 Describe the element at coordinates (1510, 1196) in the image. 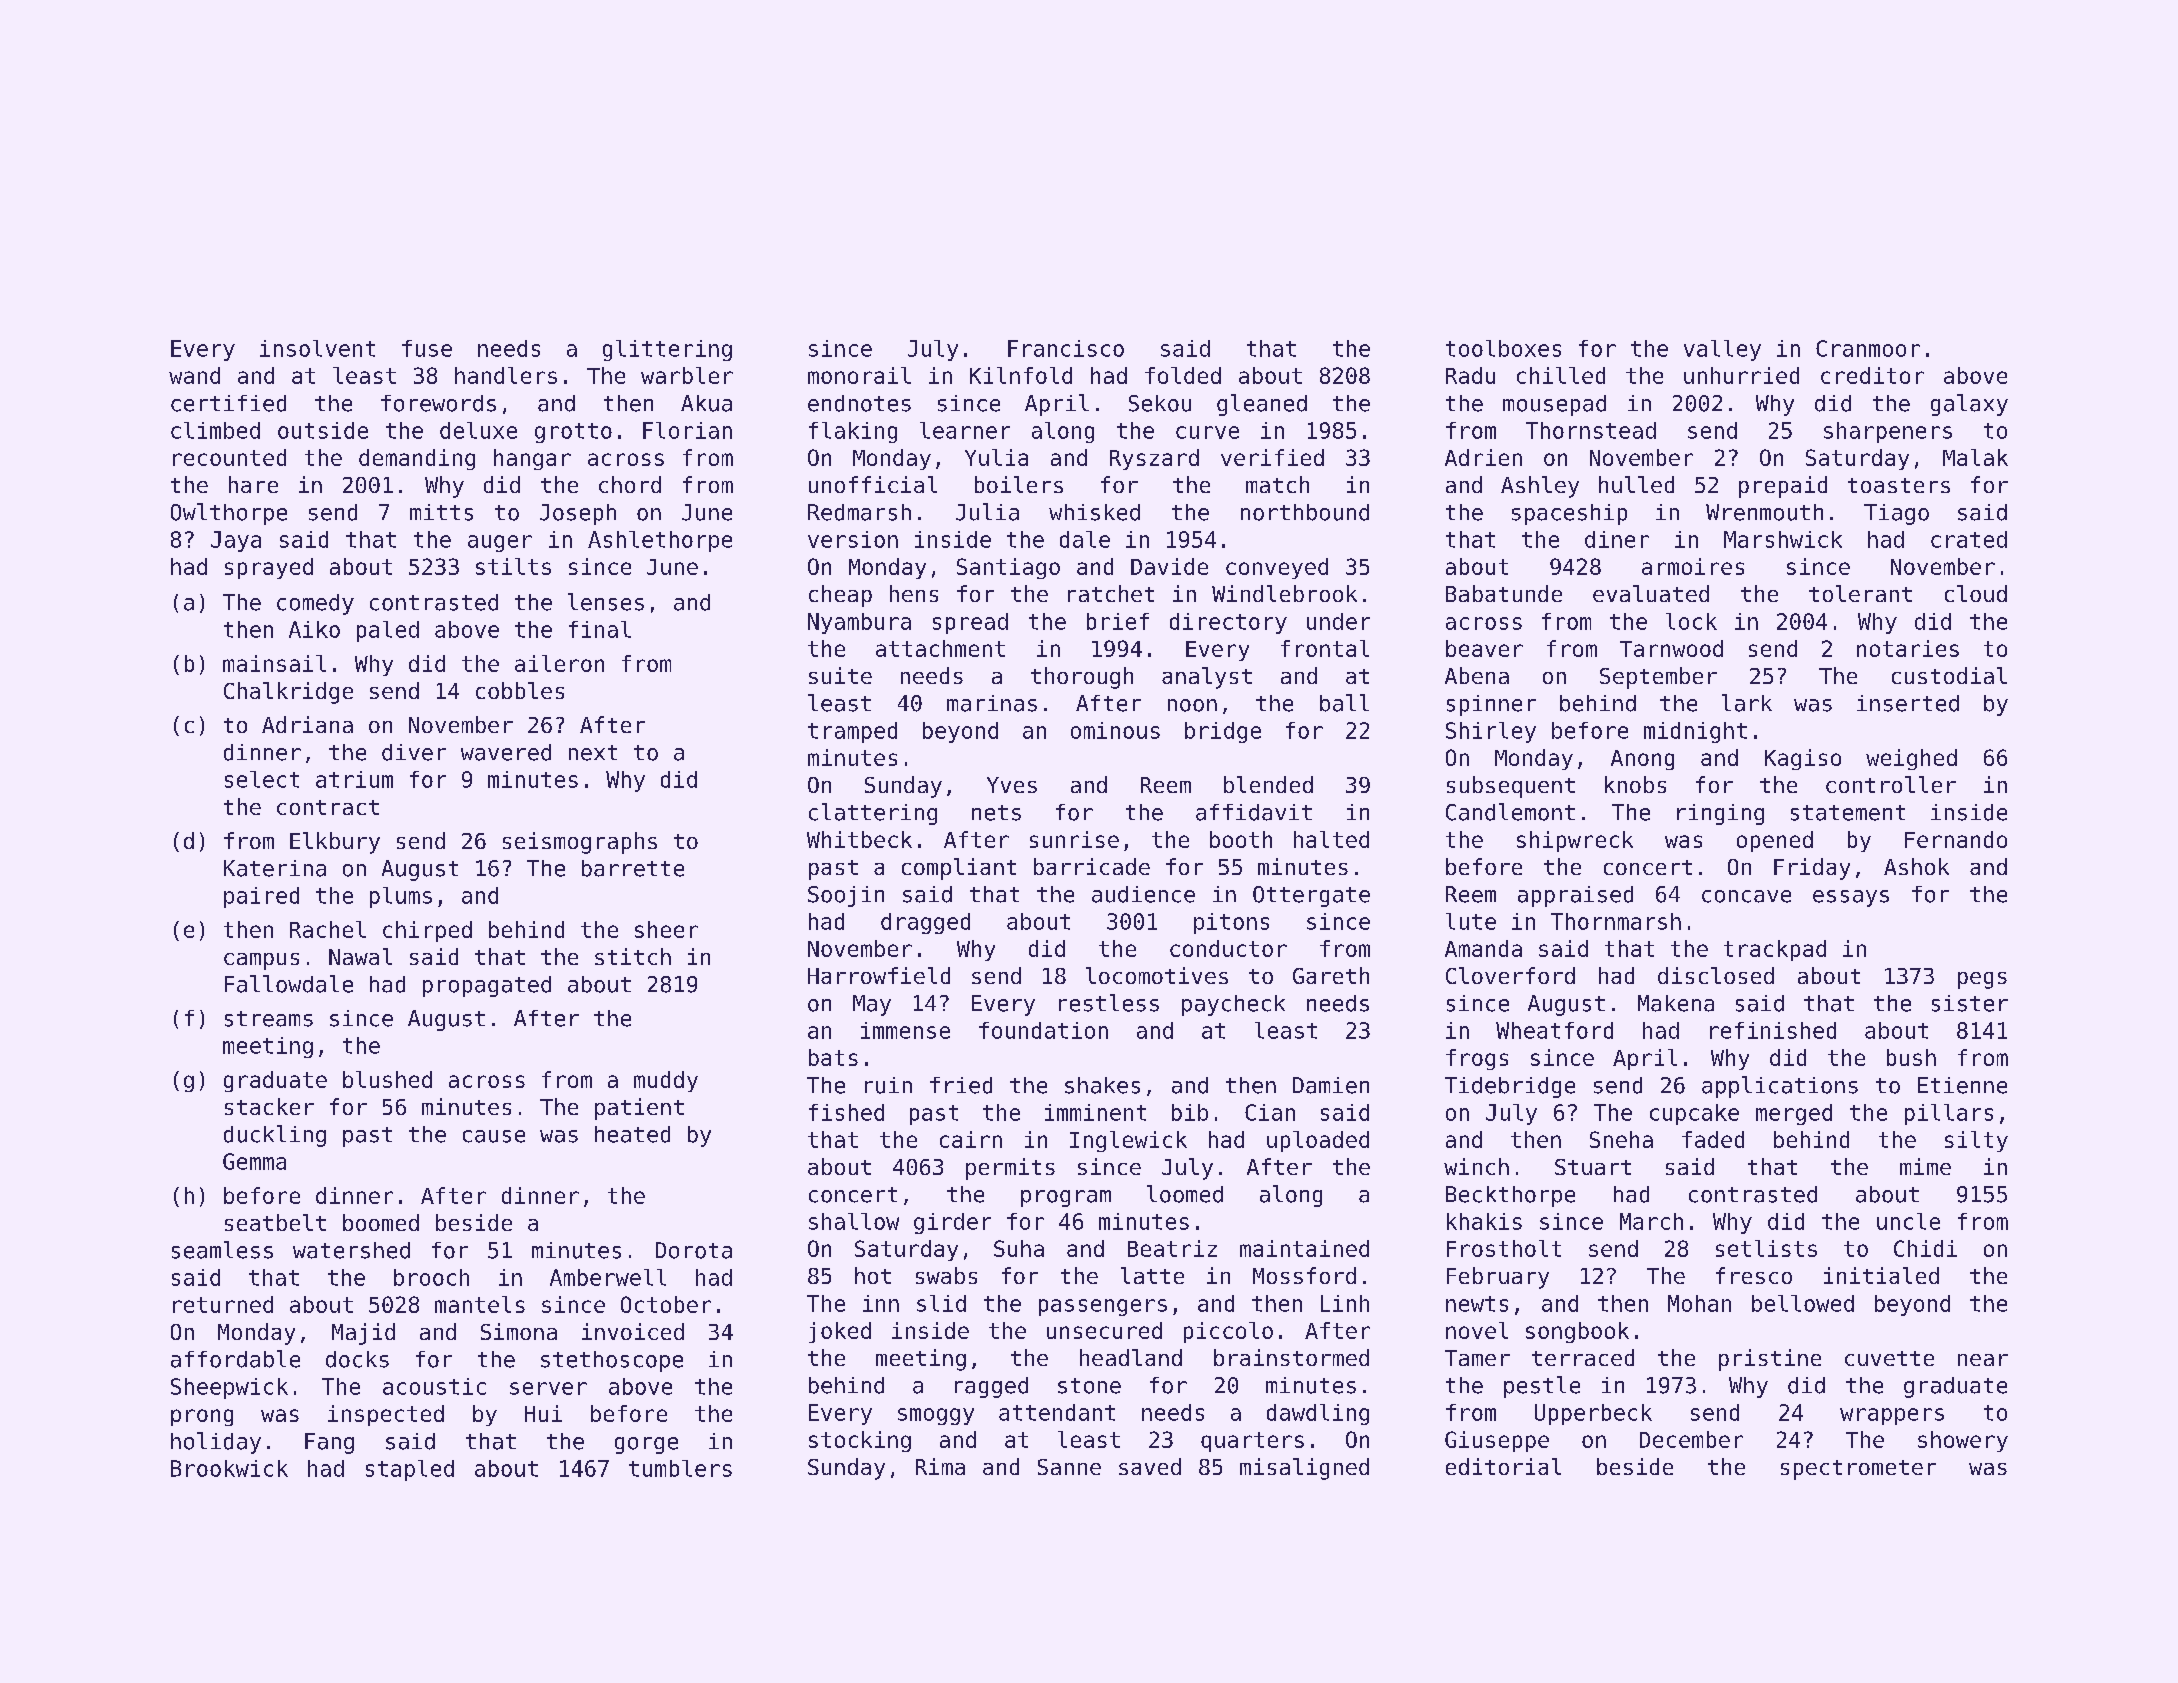

I see `Beckthorpe` at that location.
